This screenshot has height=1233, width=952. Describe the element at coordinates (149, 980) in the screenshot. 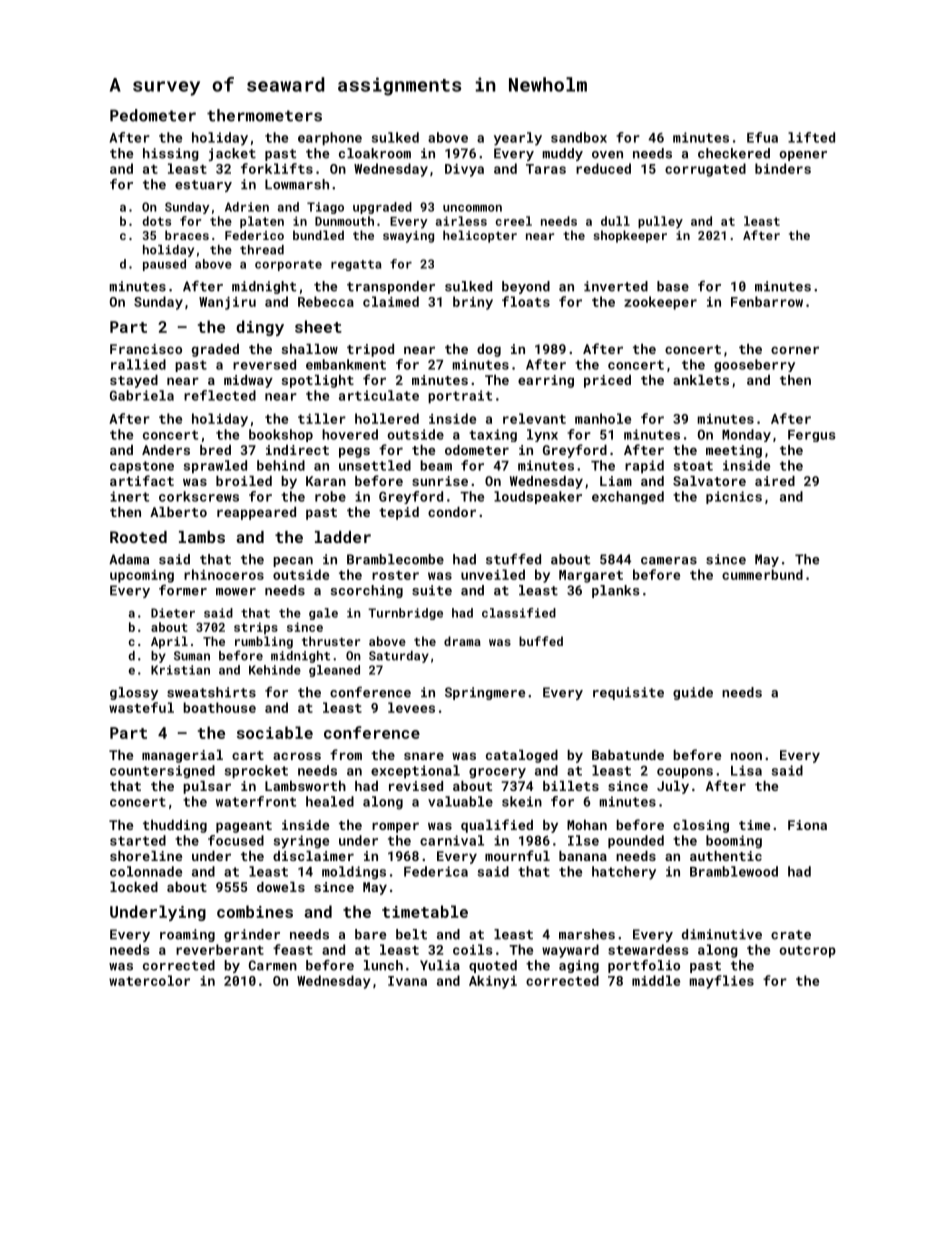

I see `watercolor` at that location.
